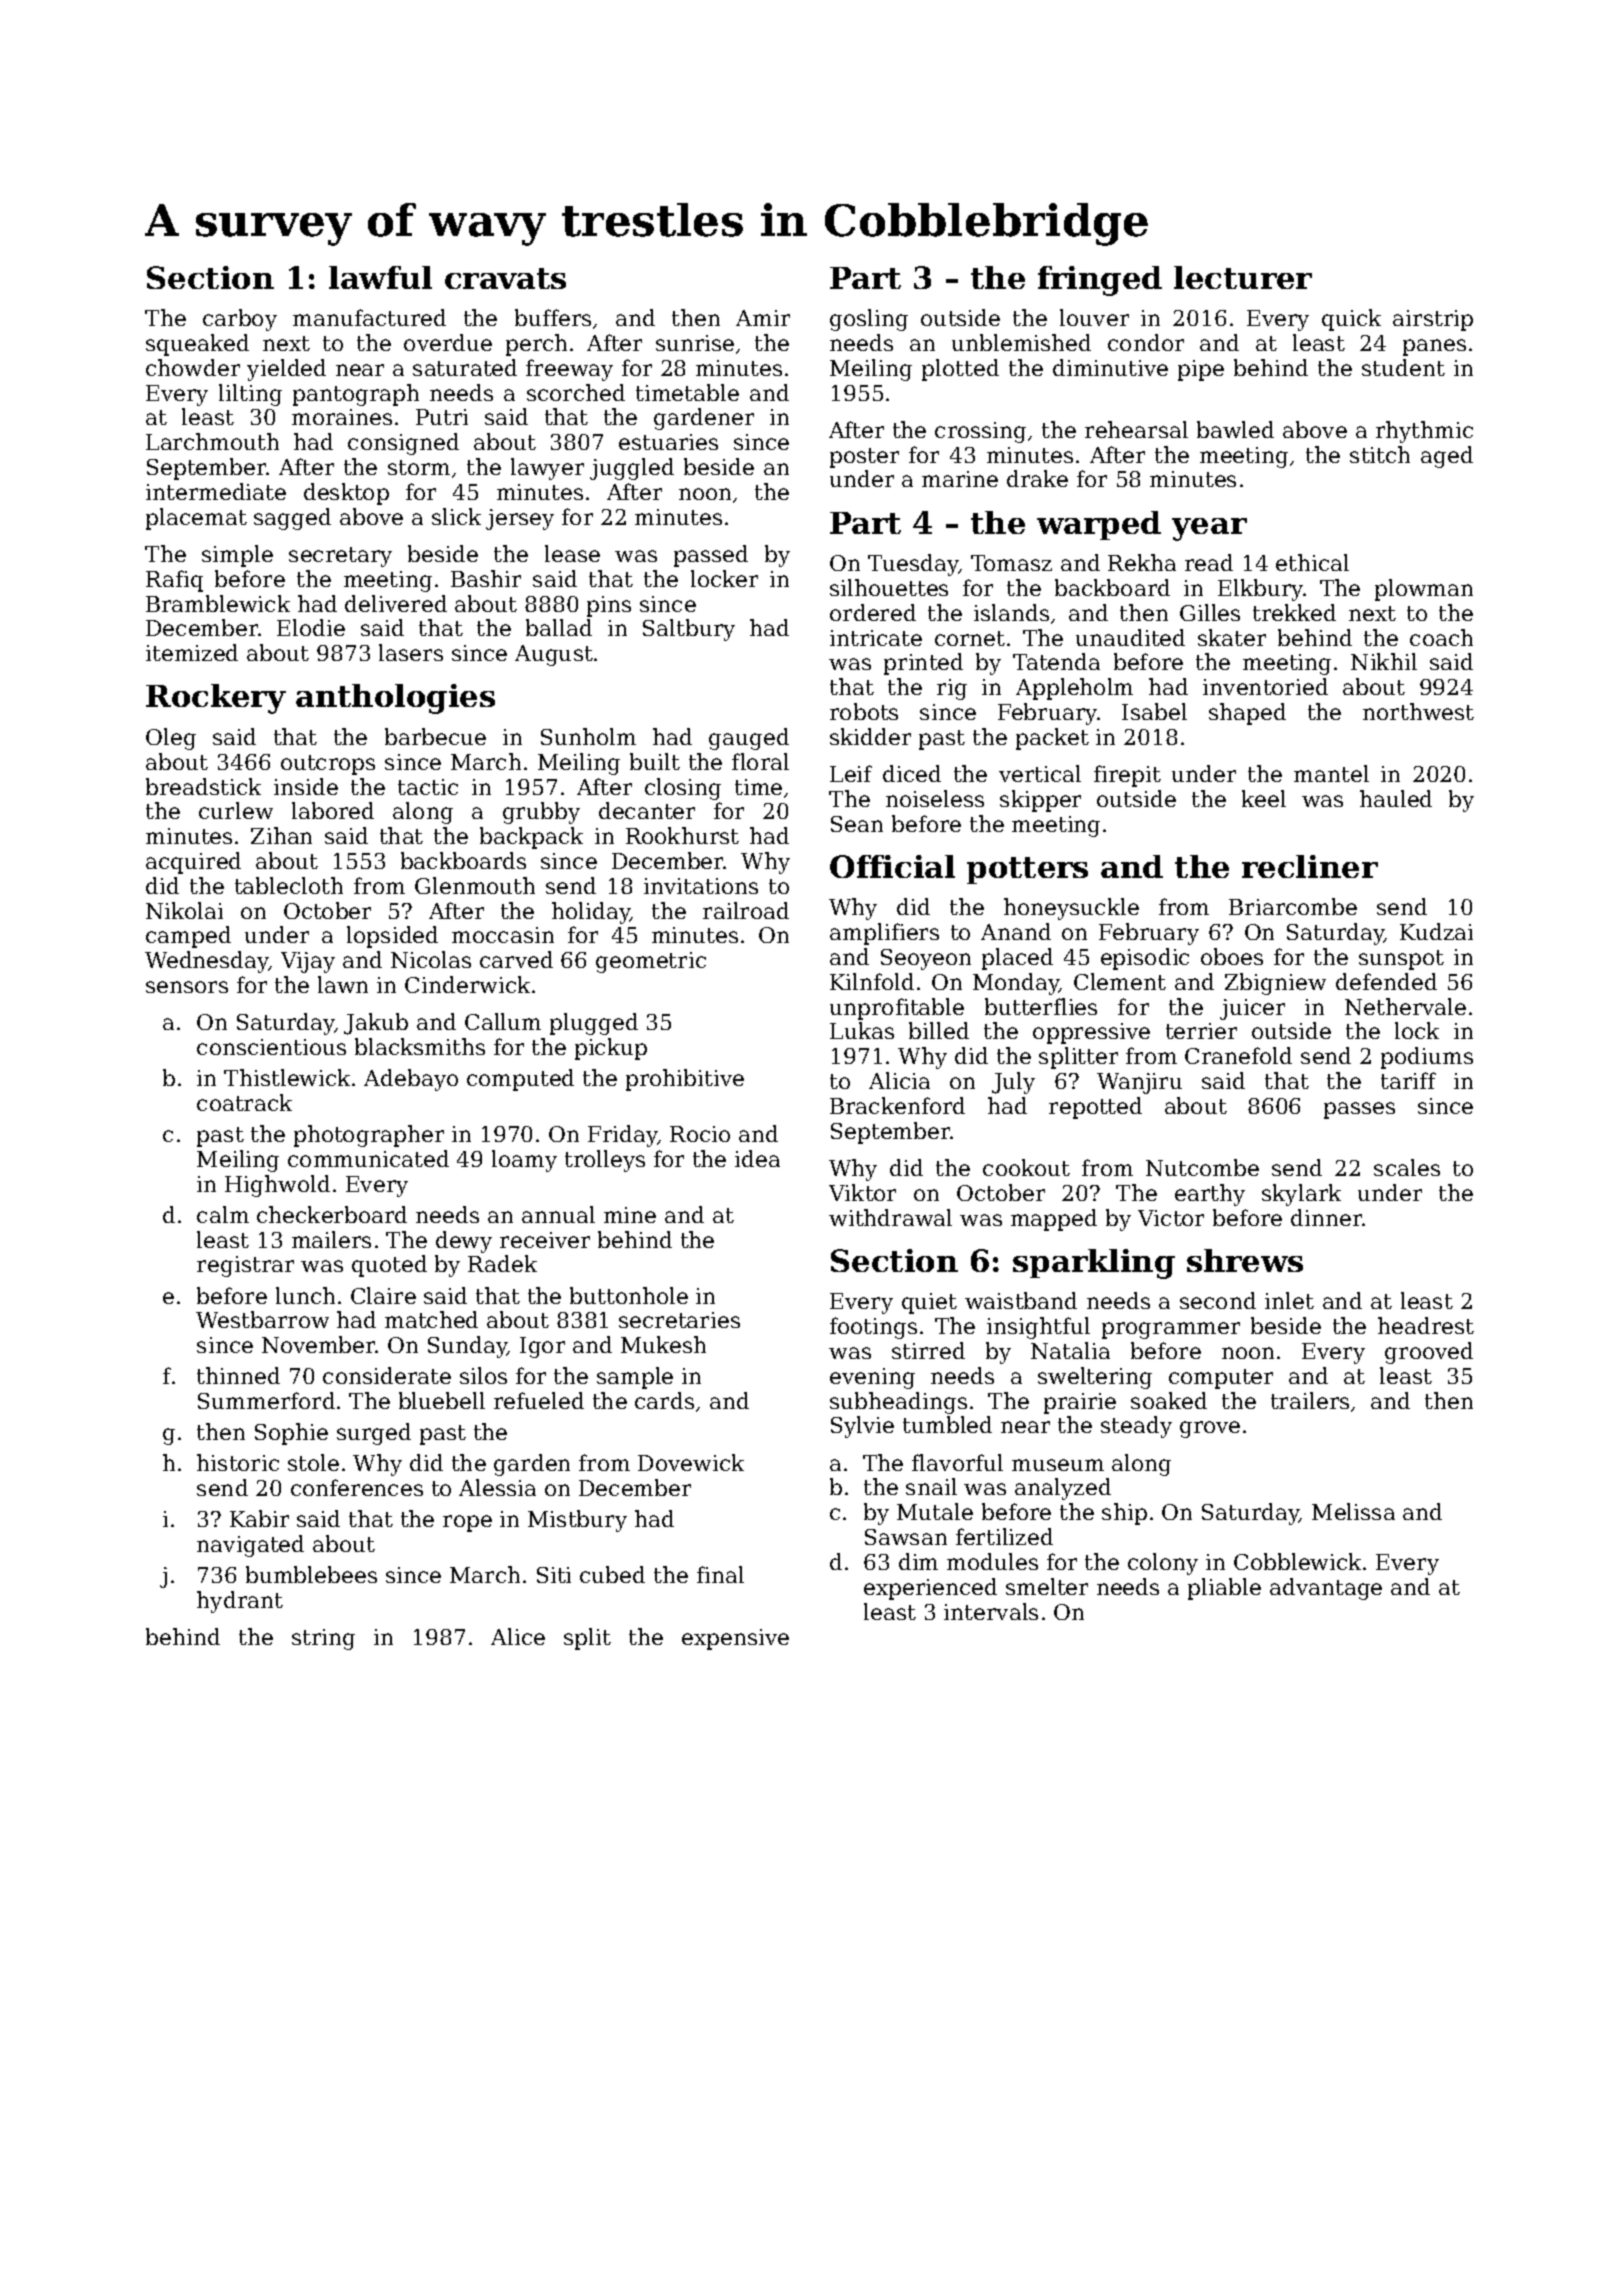  What do you see at coordinates (1310, 866) in the screenshot?
I see `recliner` at bounding box center [1310, 866].
